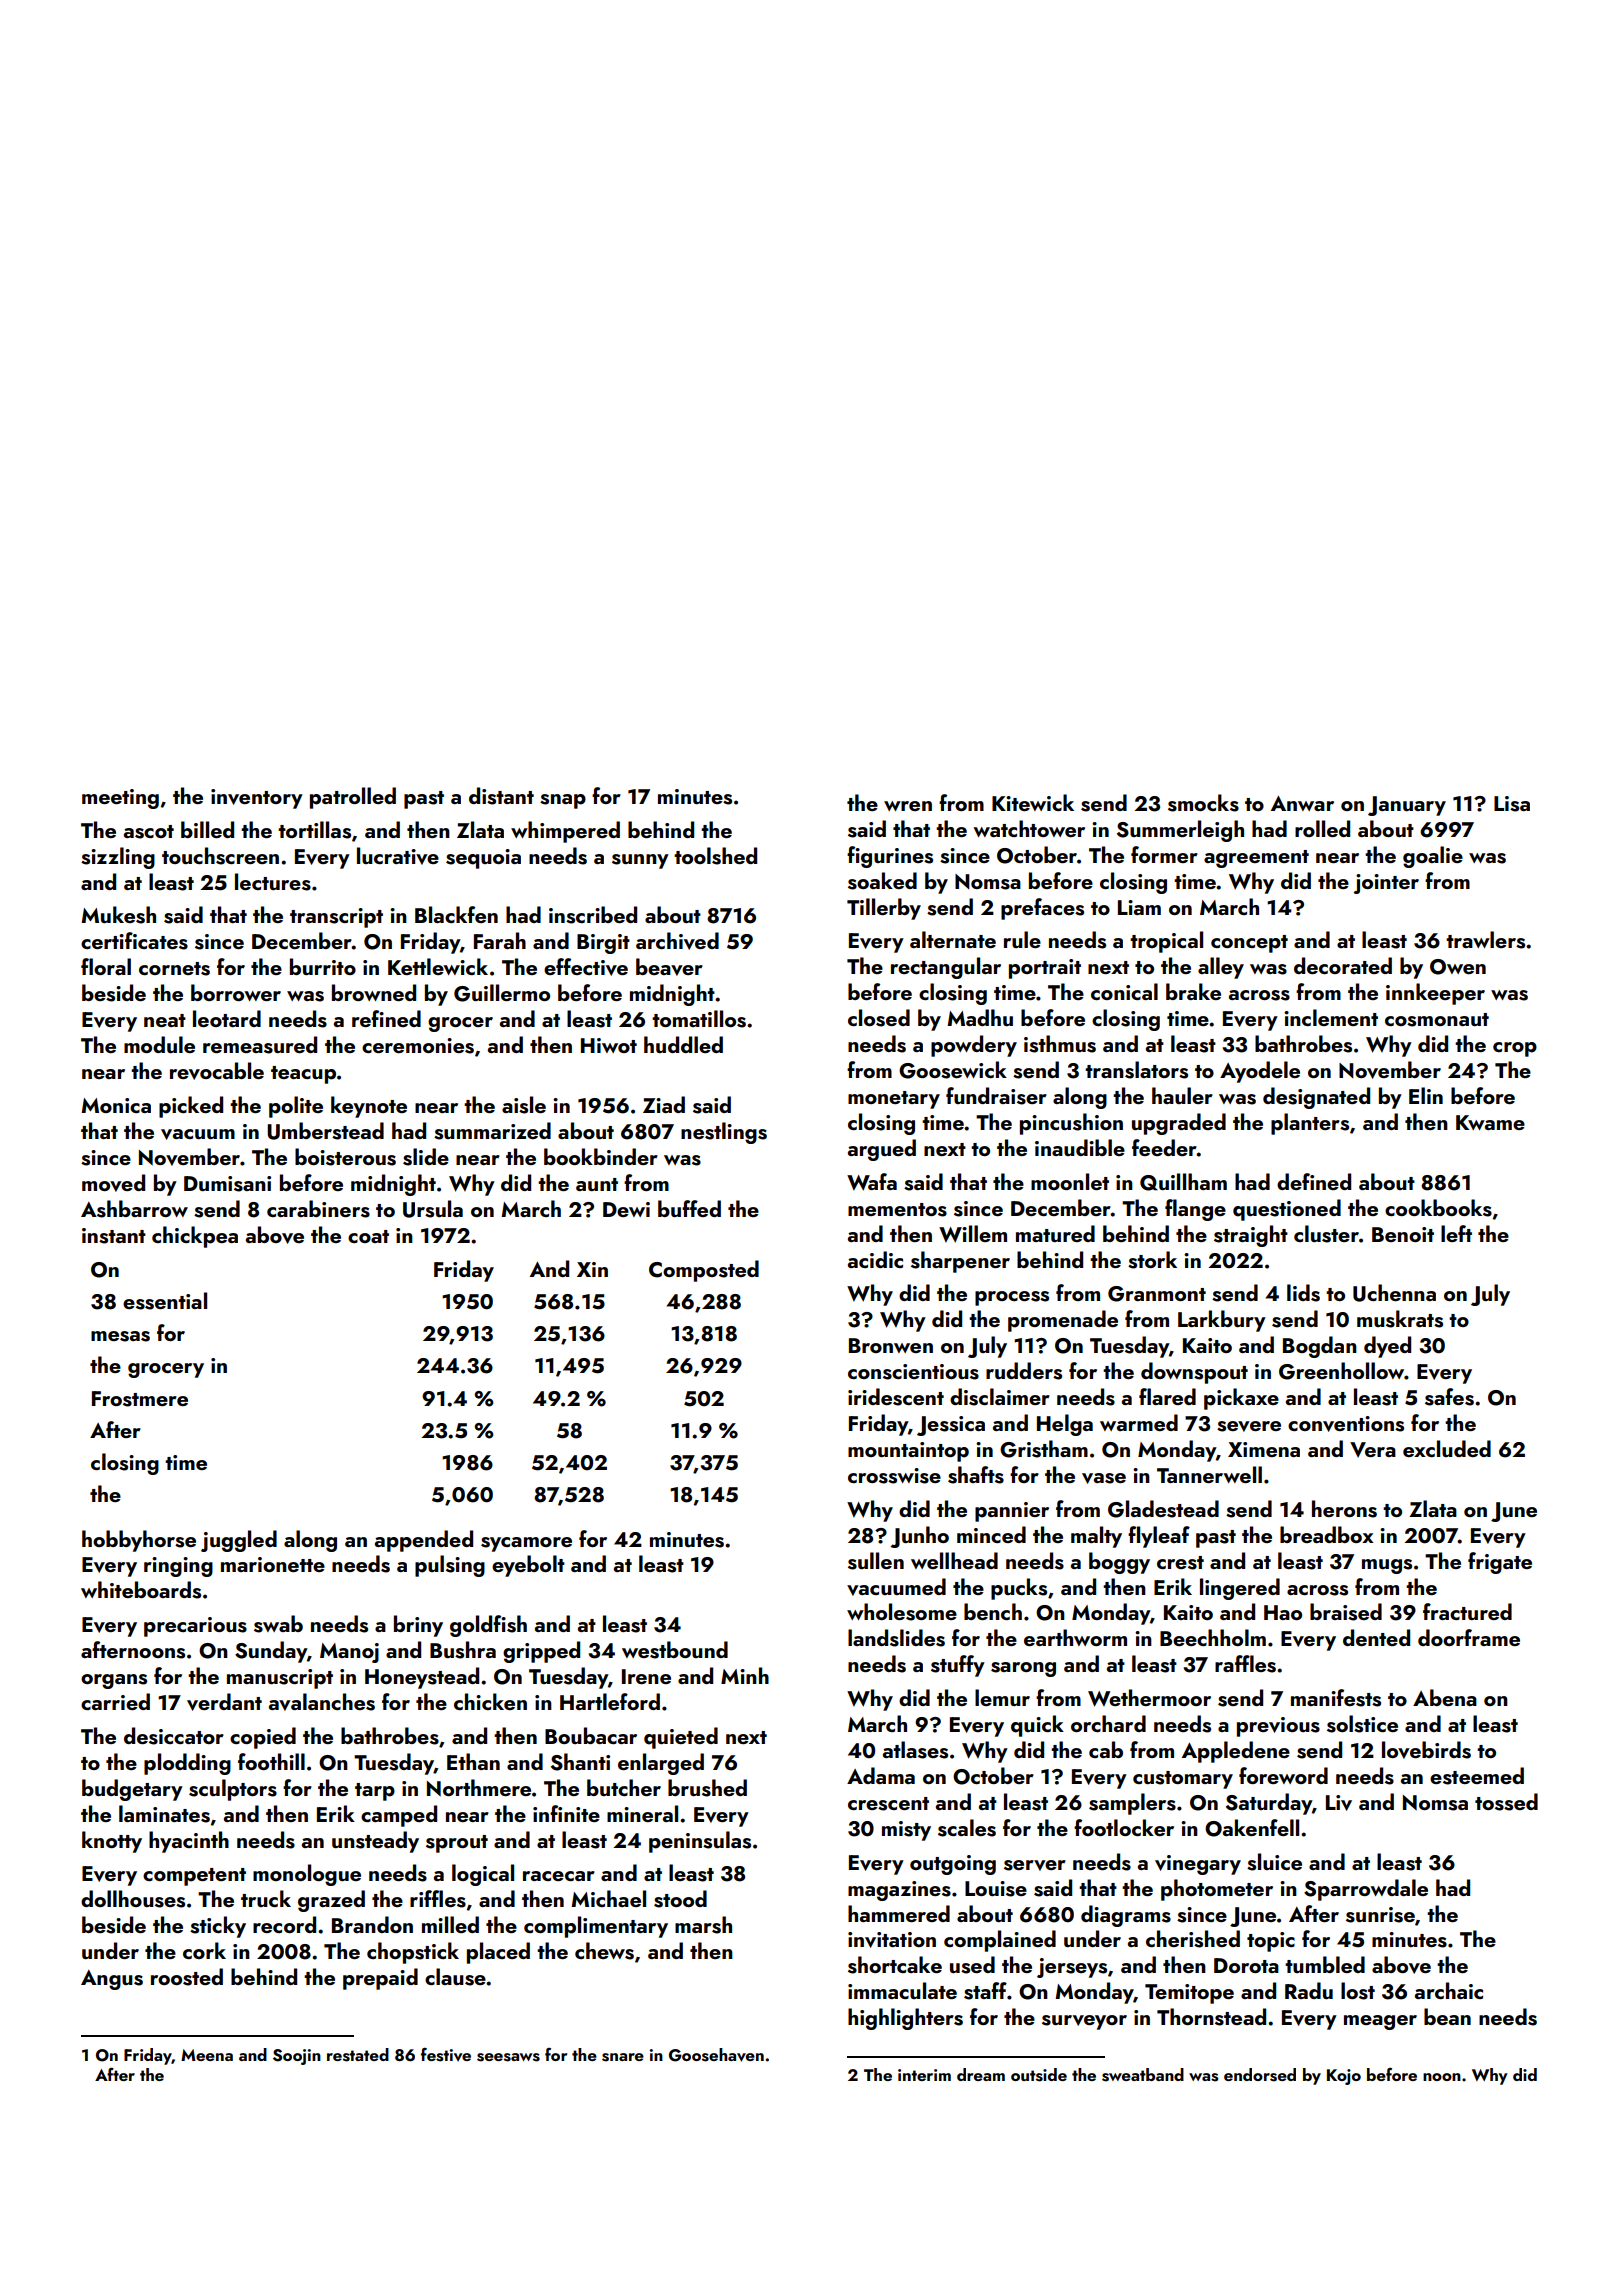 The width and height of the screenshot is (1620, 2292). I want to click on Meena, so click(207, 2055).
